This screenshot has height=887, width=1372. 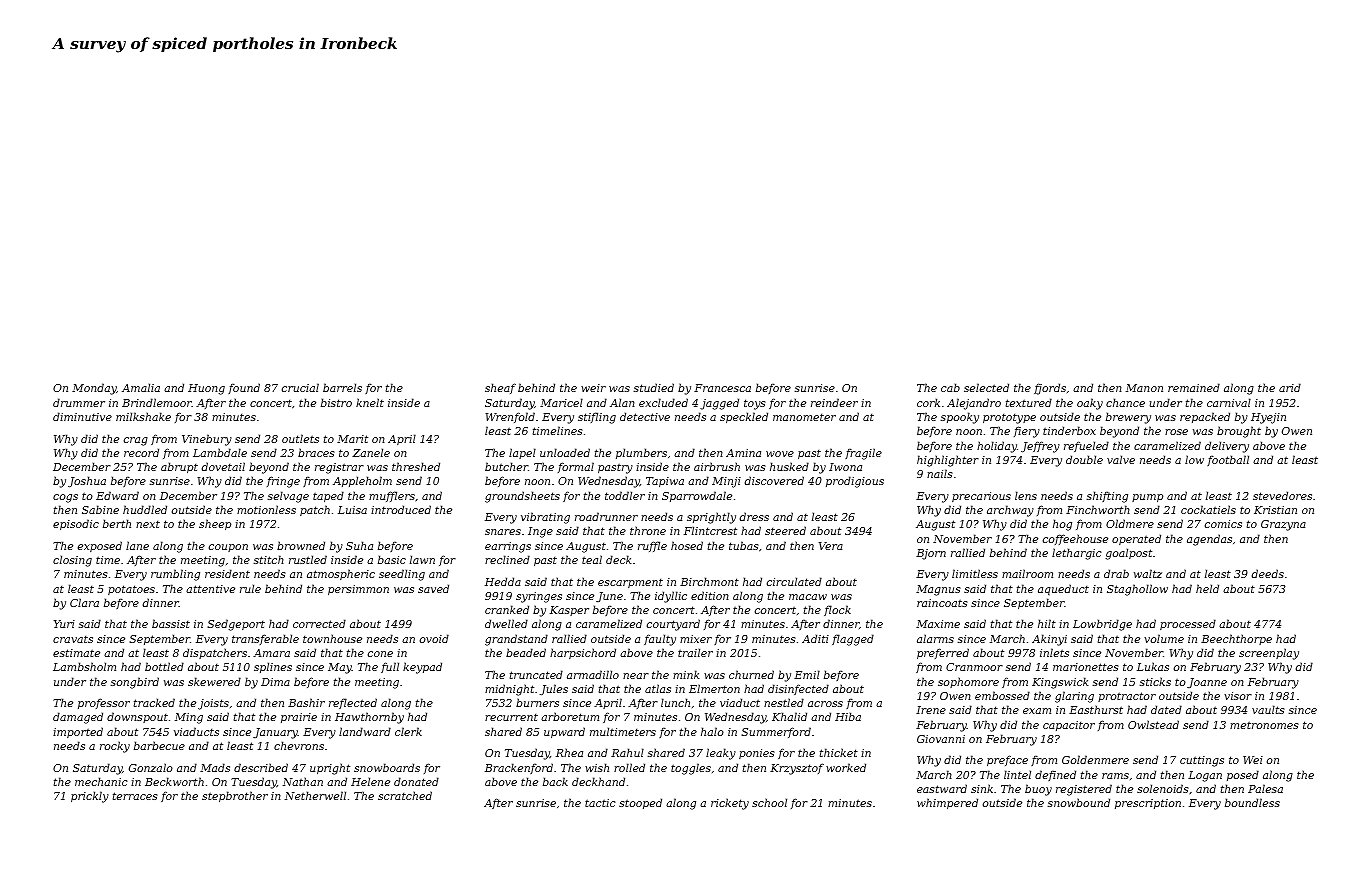 I want to click on Wrenfold, so click(x=510, y=417).
